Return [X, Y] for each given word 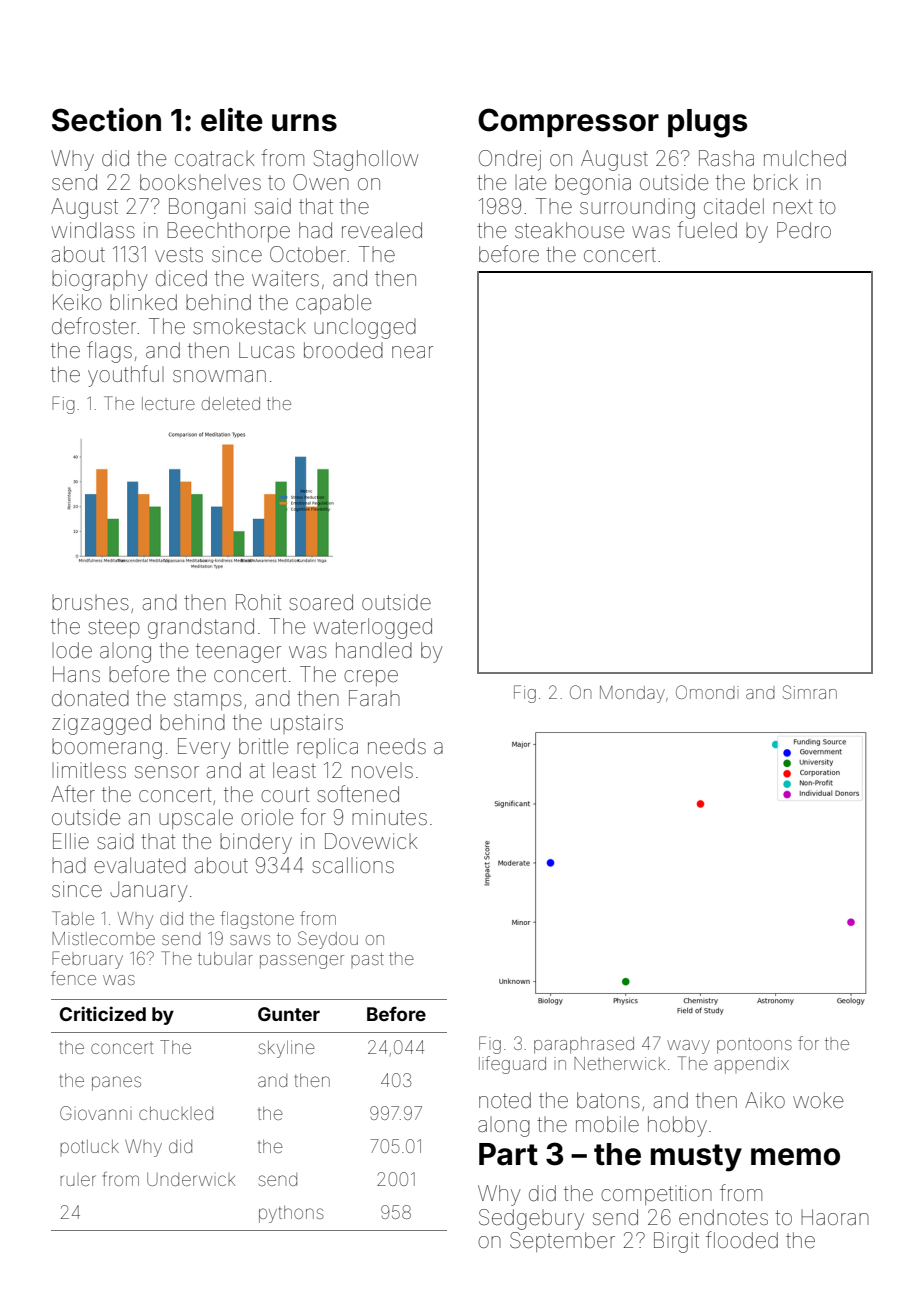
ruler [78, 1180]
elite [232, 120]
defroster [94, 325]
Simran [810, 692]
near [412, 352]
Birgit [676, 1242]
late [530, 183]
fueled [707, 230]
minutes [389, 817]
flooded [742, 1240]
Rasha [726, 158]
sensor [167, 772]
